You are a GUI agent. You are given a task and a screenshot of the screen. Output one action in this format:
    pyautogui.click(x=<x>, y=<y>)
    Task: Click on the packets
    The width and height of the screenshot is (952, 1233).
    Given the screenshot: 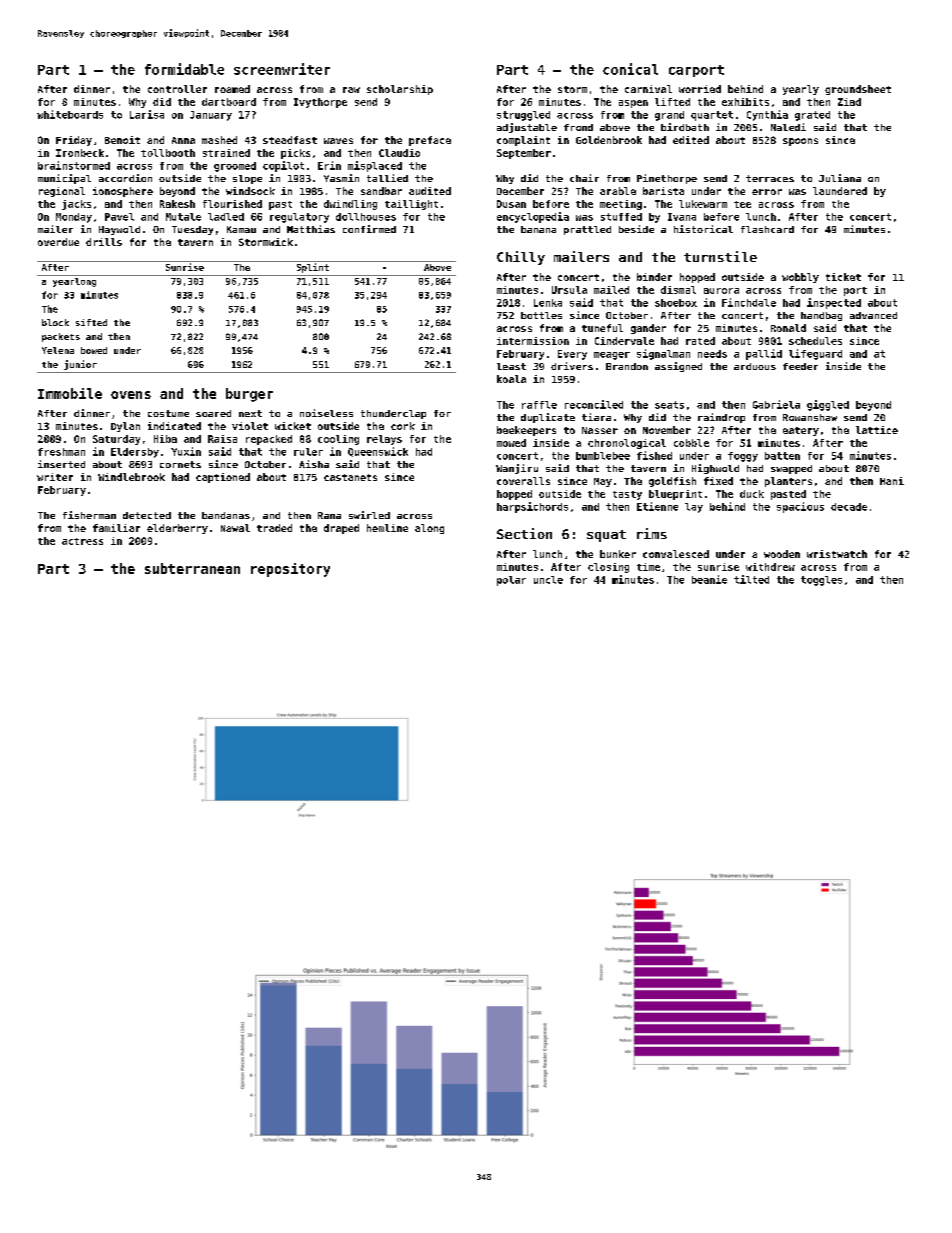 What is the action you would take?
    pyautogui.click(x=61, y=337)
